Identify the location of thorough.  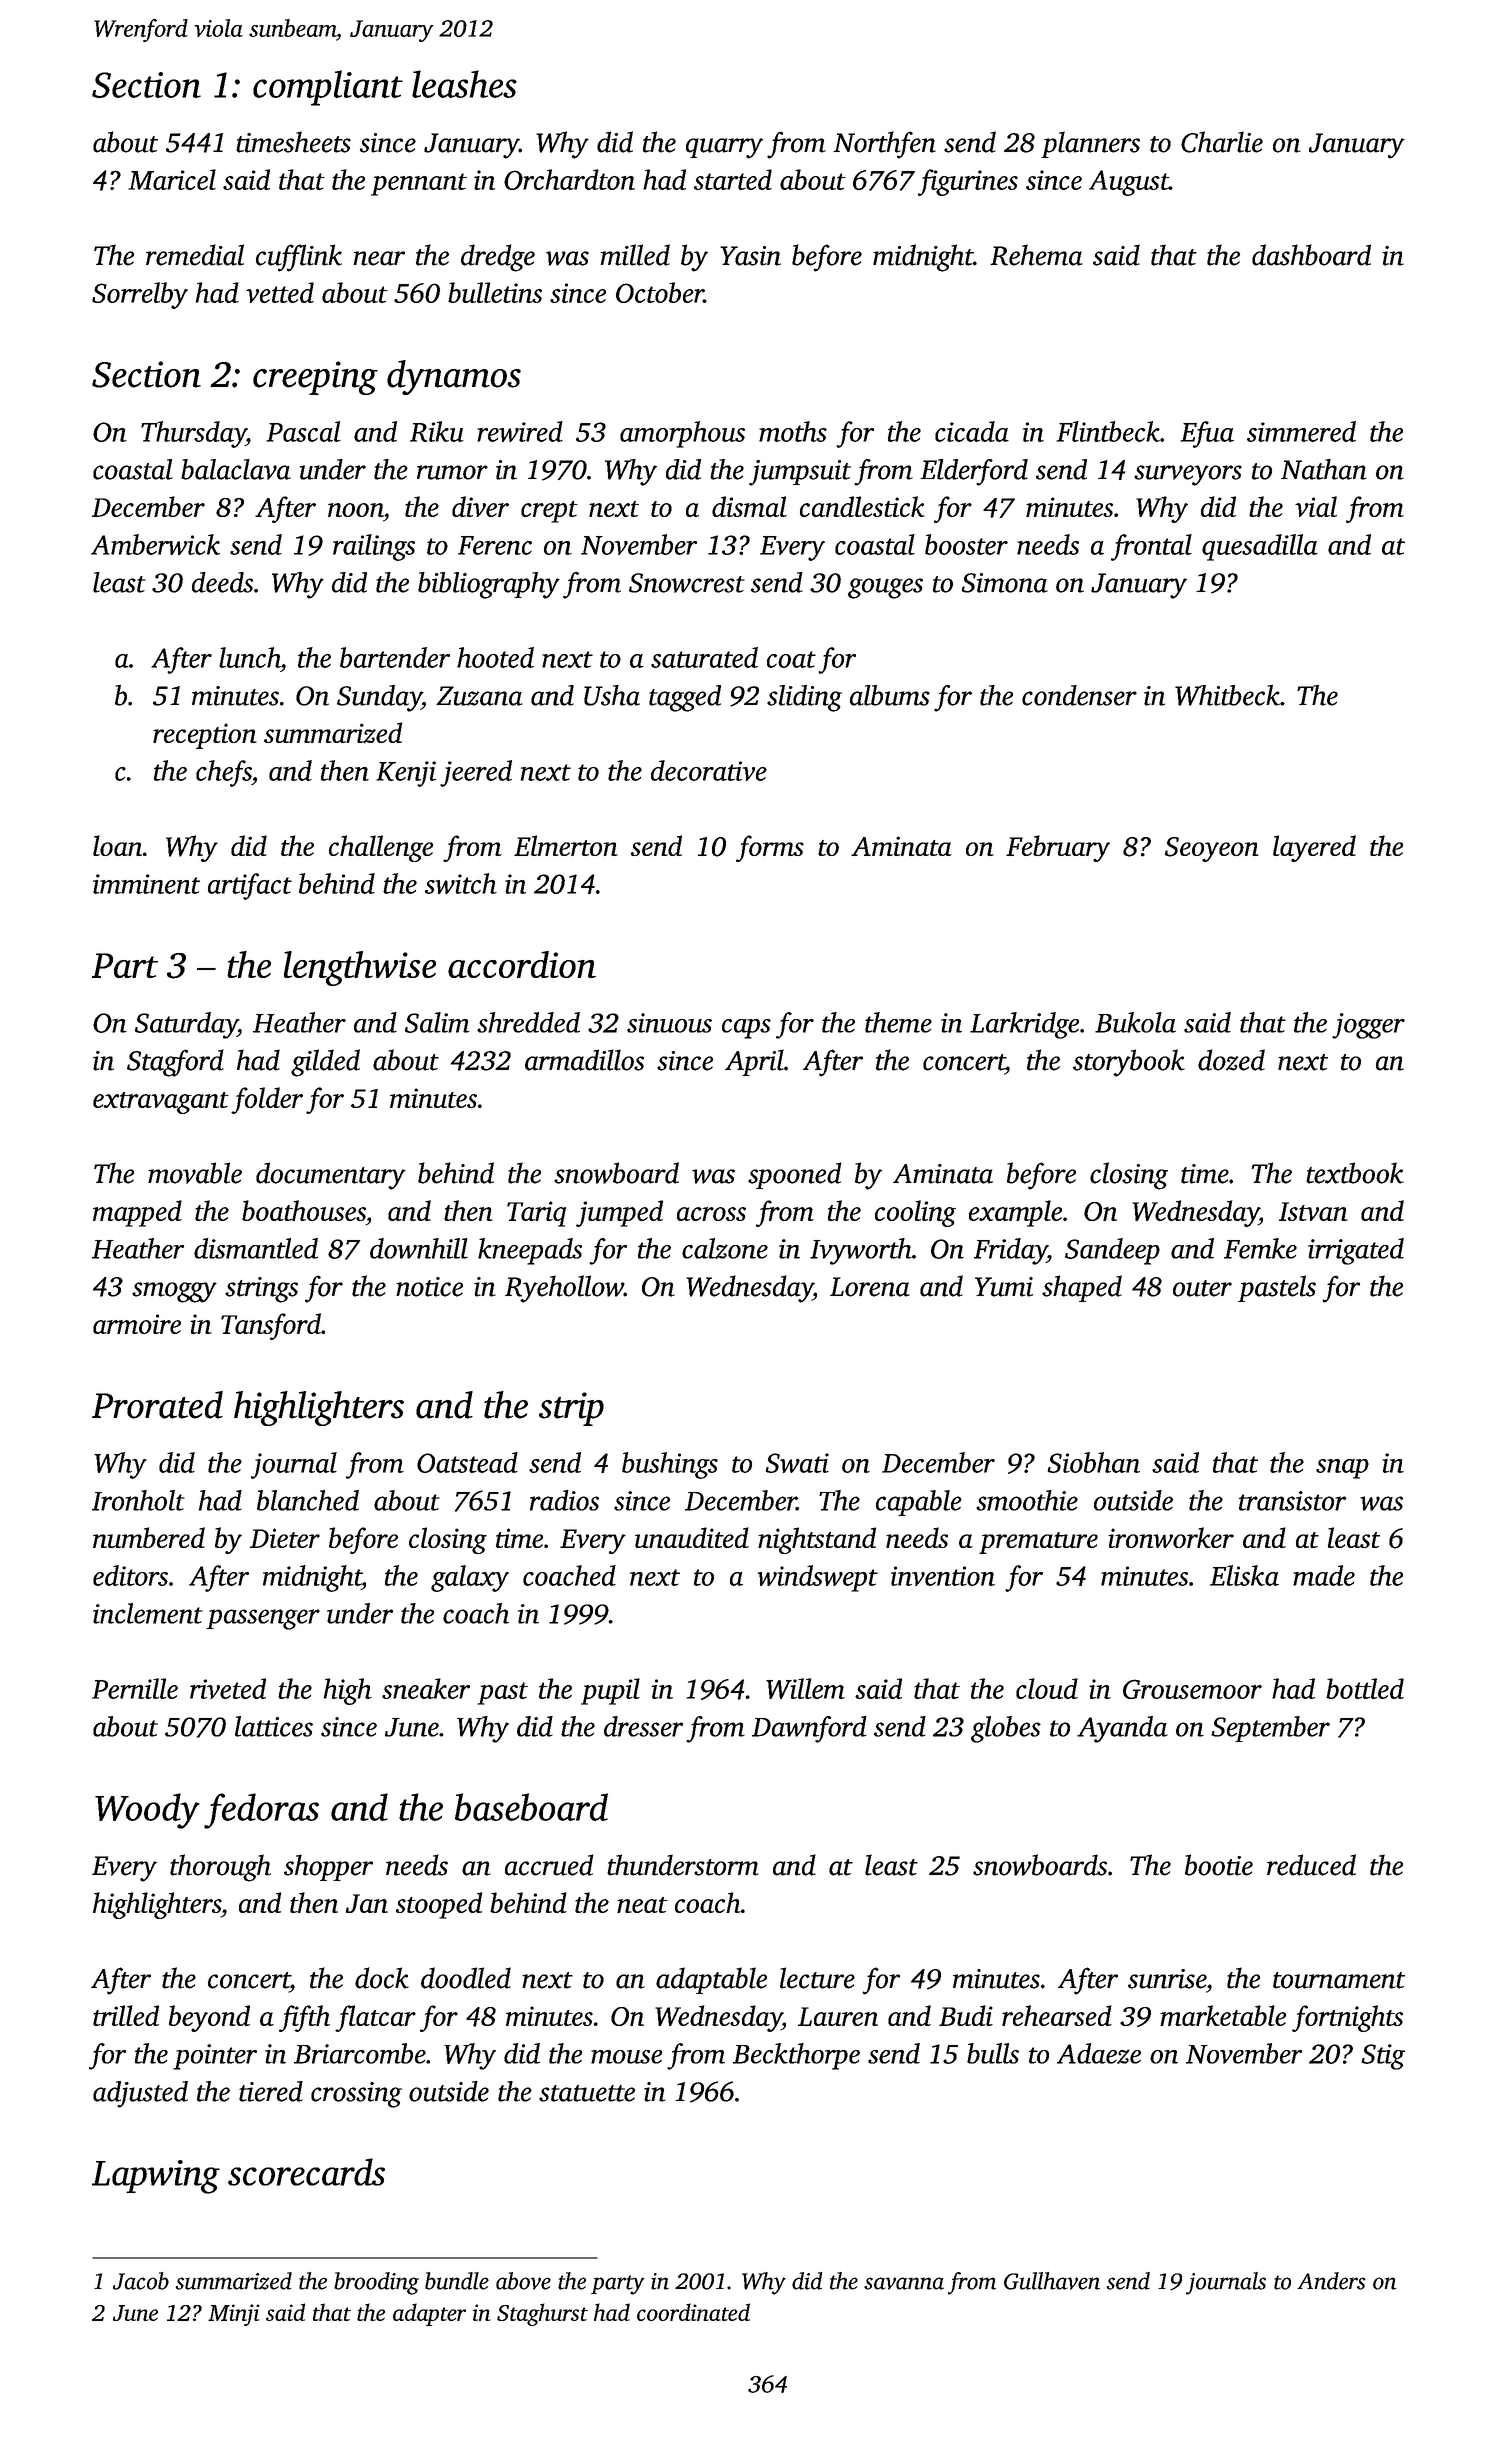
(220, 1868).
